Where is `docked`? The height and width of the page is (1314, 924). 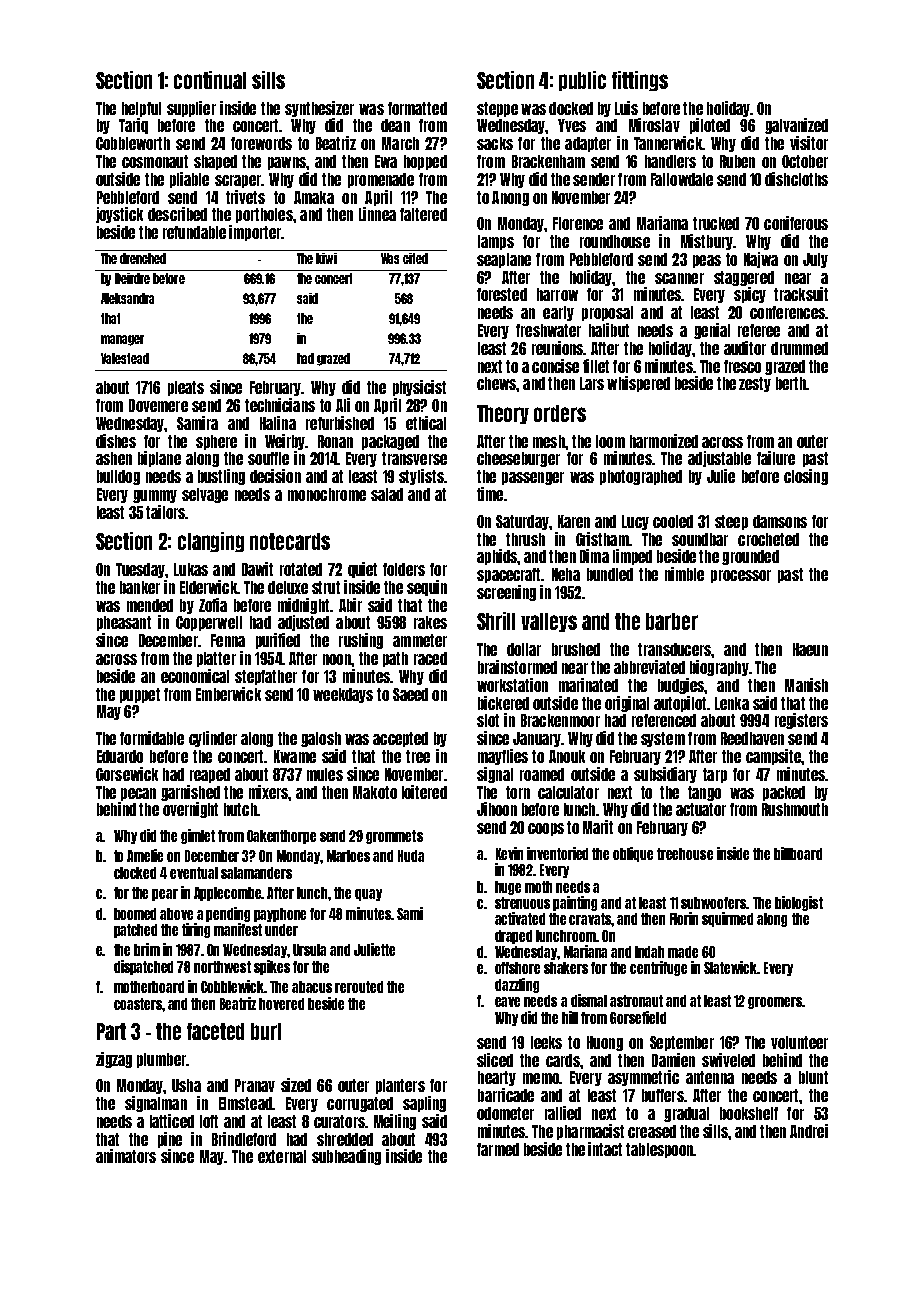
docked is located at coordinates (571, 108).
